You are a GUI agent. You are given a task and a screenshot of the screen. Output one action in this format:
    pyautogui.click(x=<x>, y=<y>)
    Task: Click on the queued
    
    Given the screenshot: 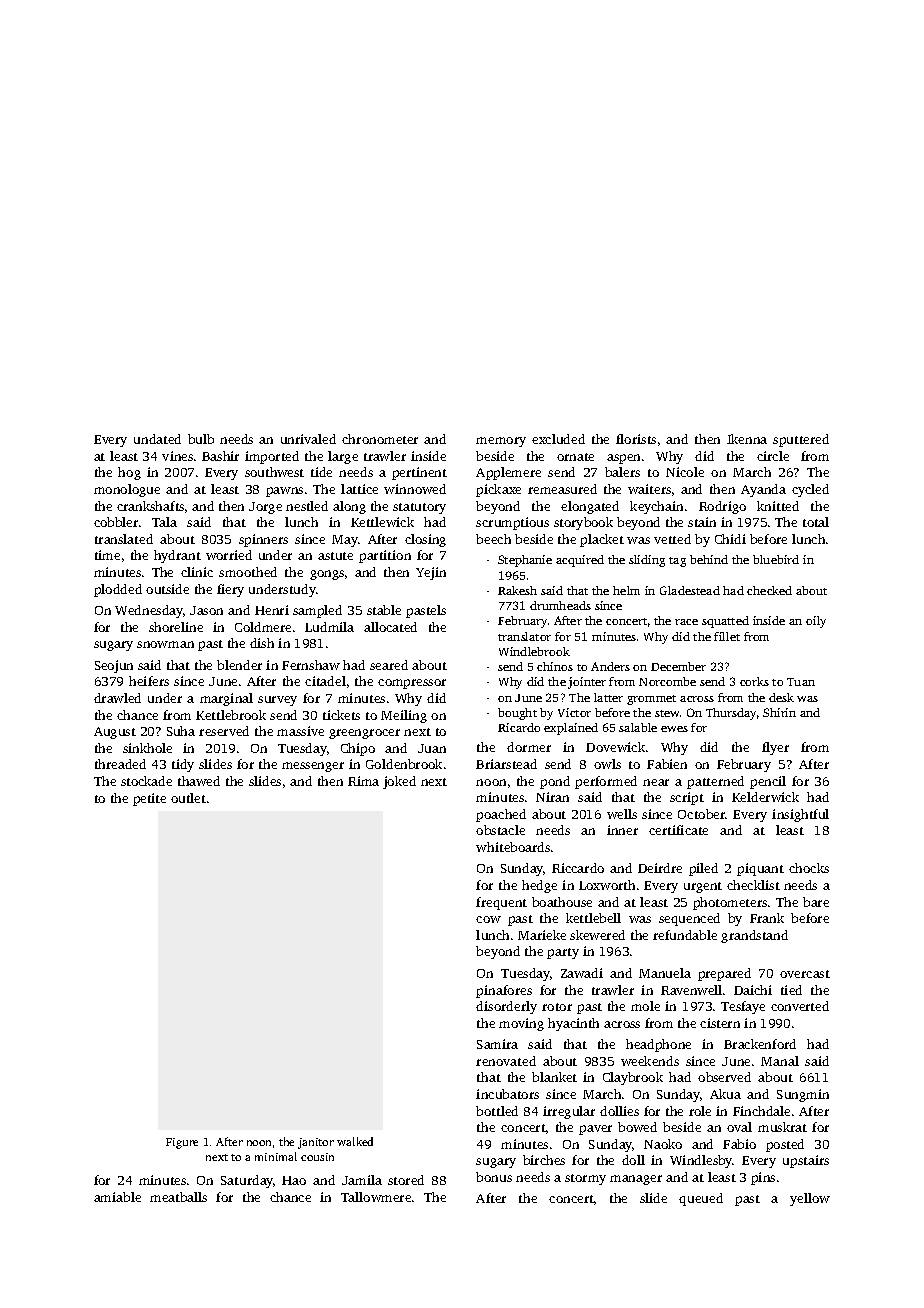 What is the action you would take?
    pyautogui.click(x=701, y=1199)
